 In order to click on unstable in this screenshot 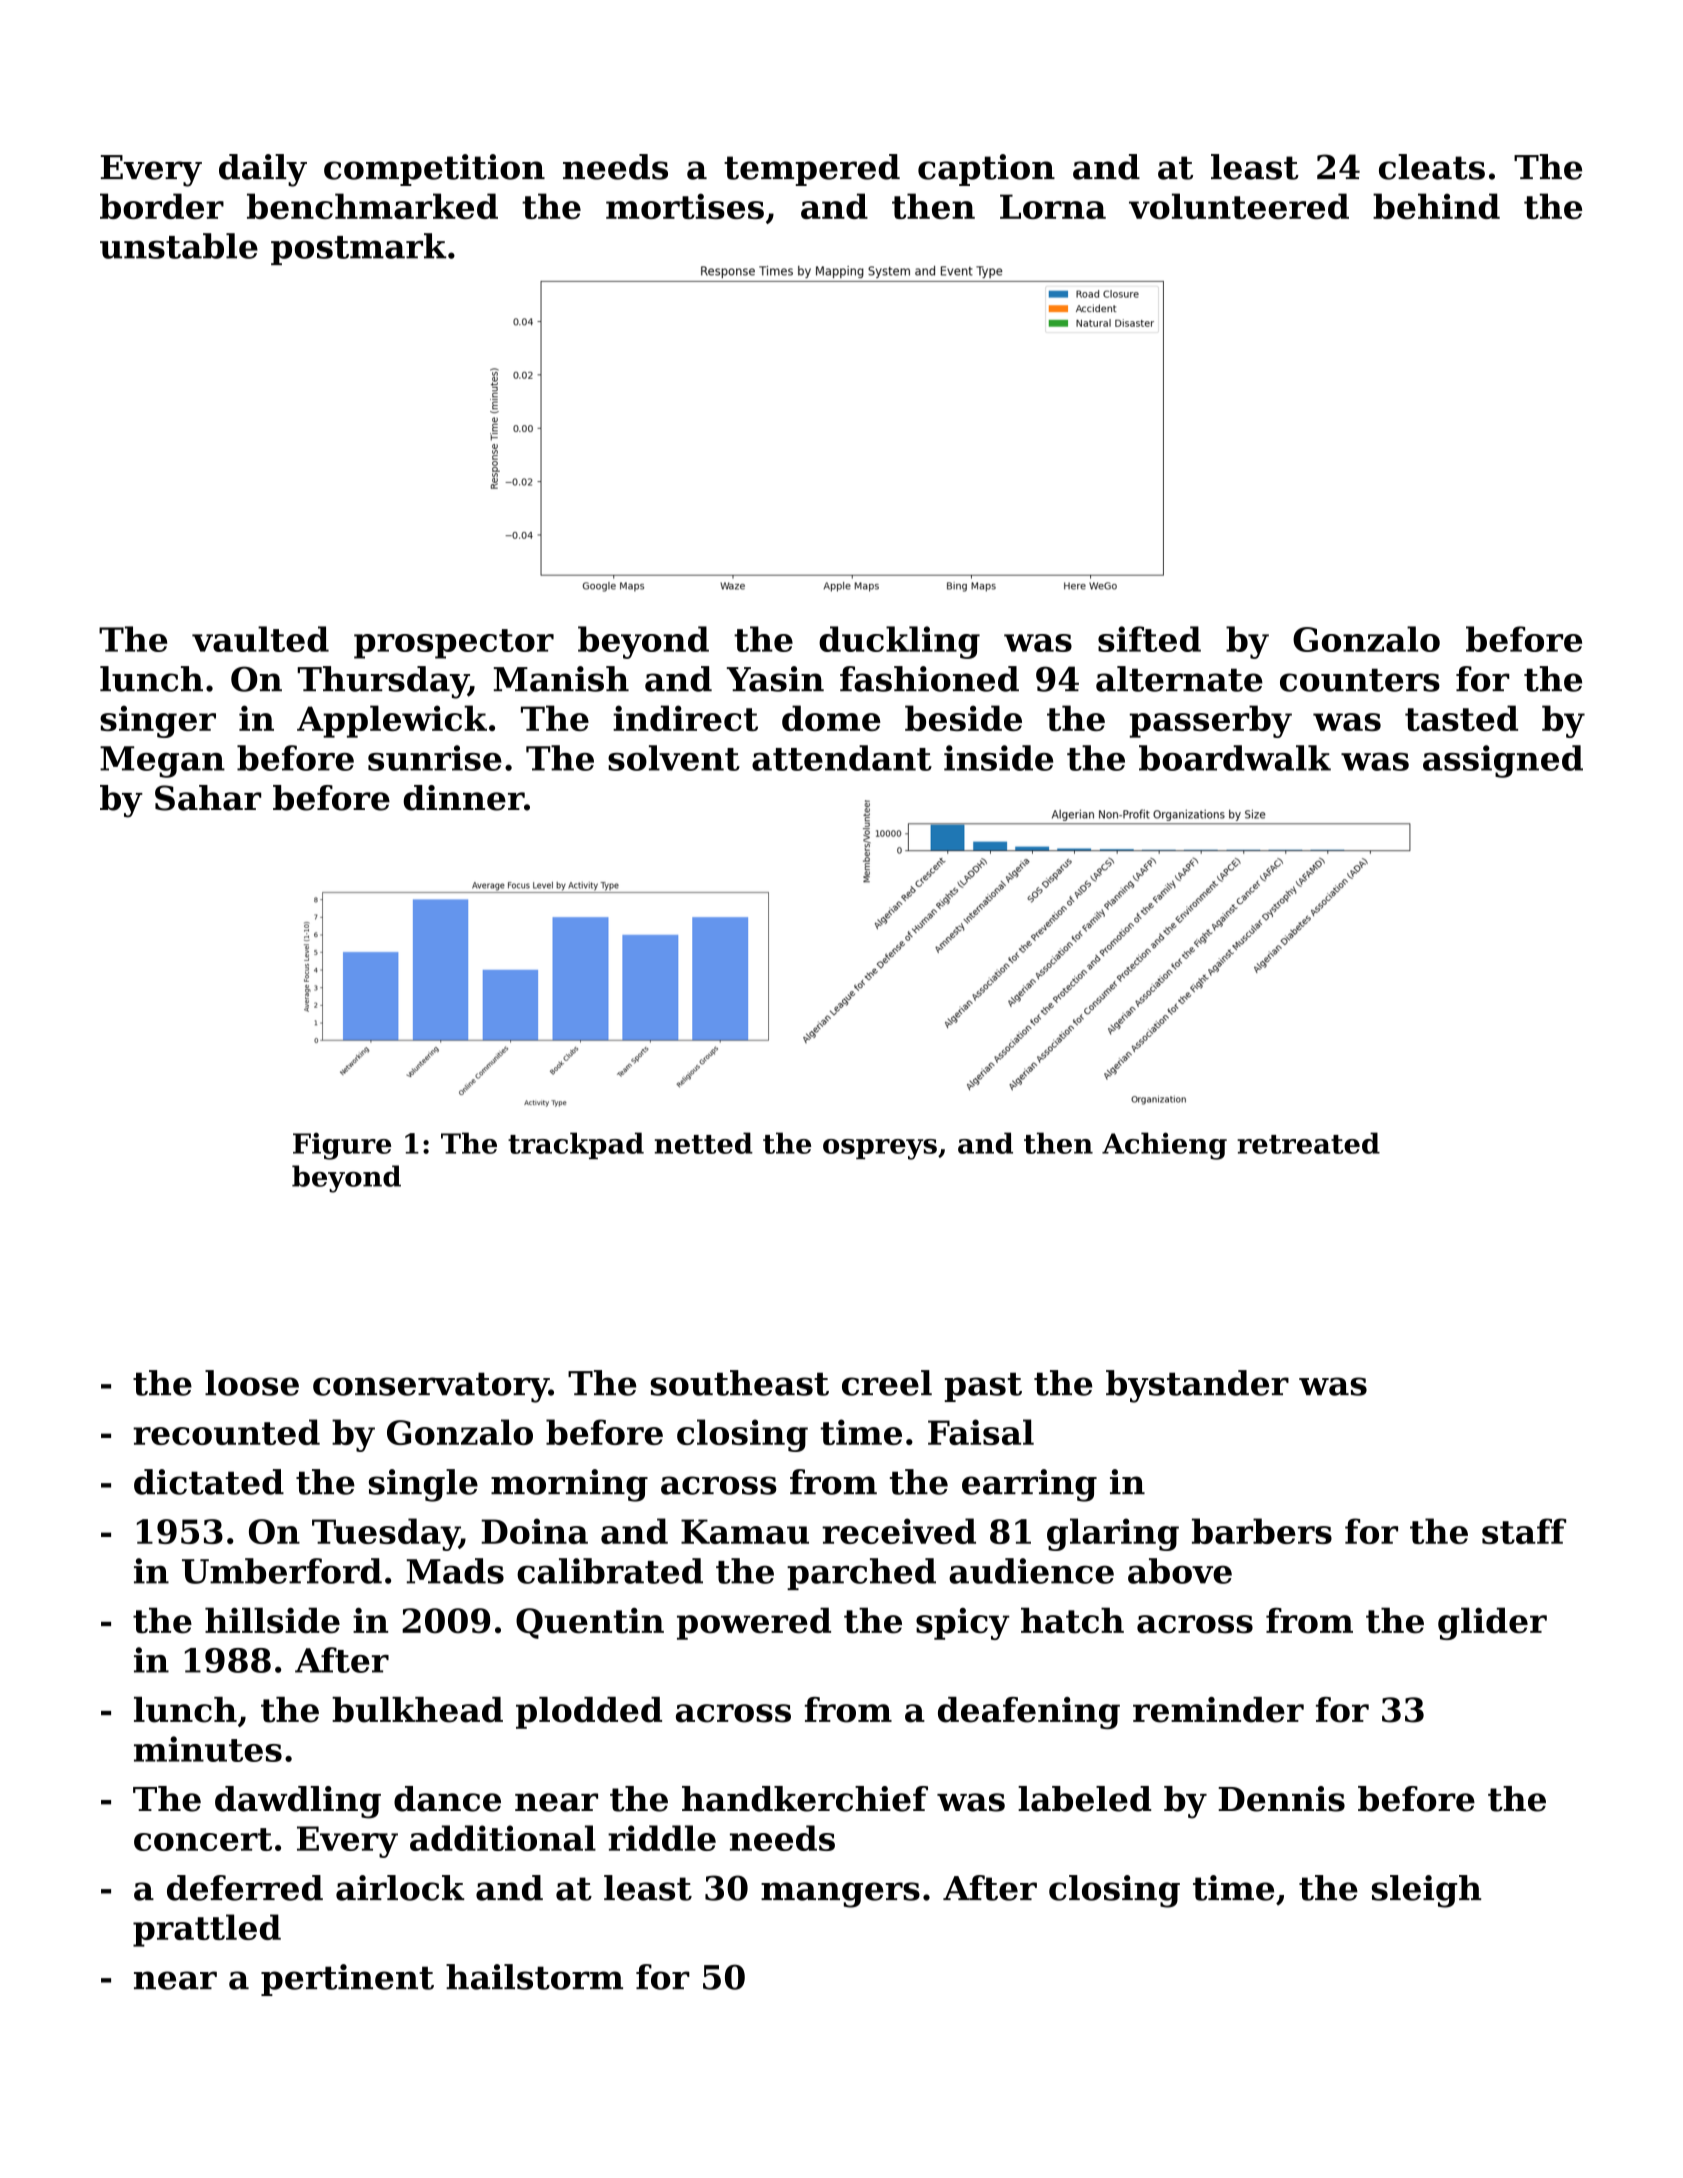, I will do `click(179, 246)`.
